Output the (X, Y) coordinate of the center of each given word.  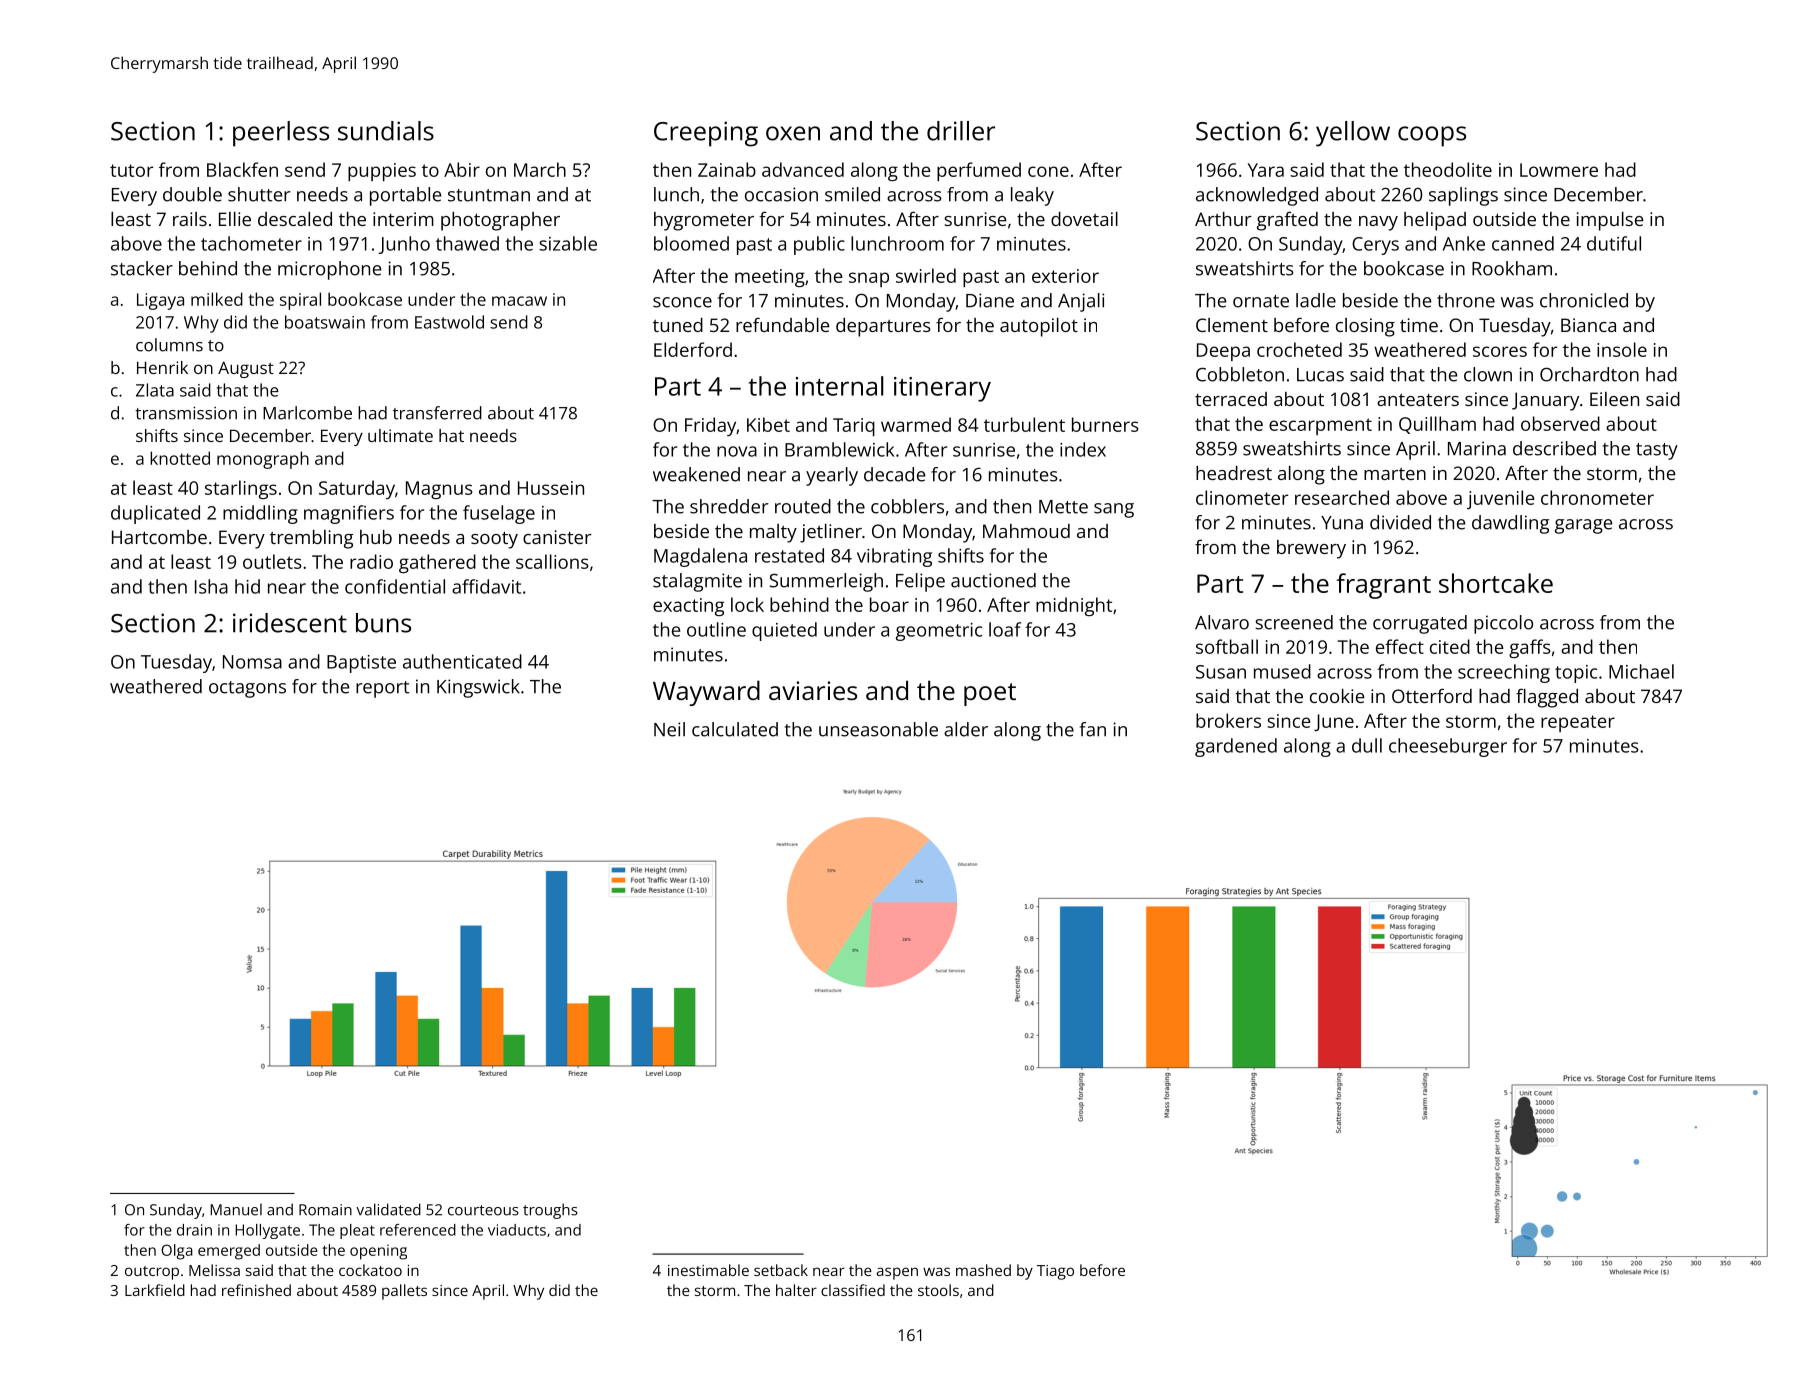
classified (853, 1290)
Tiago (1055, 1272)
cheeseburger (1448, 747)
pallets (404, 1292)
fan (1093, 729)
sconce (682, 302)
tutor (131, 170)
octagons (247, 689)
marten (1395, 474)
